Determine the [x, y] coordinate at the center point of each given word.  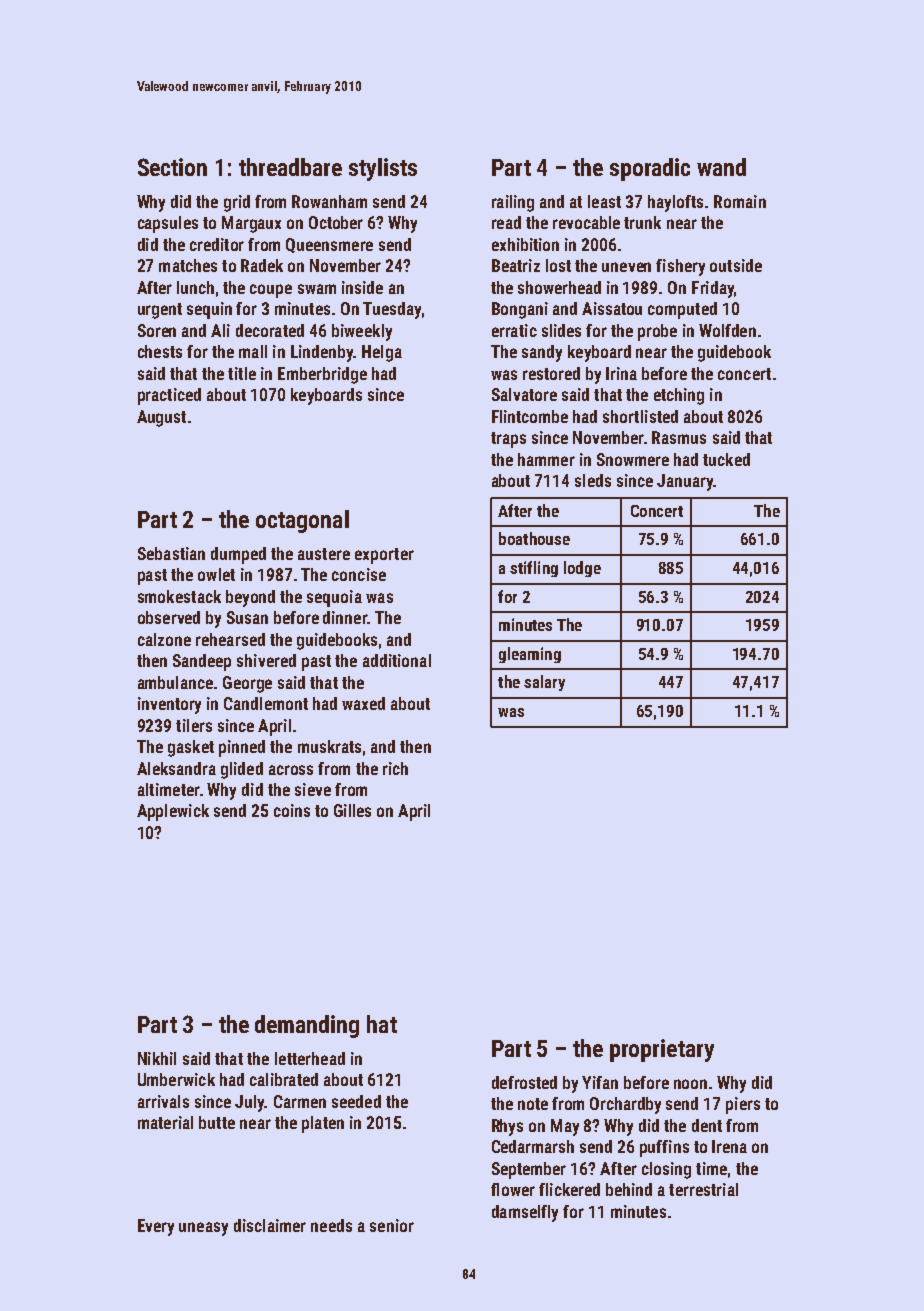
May [565, 1127]
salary [544, 683]
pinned [242, 748]
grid [237, 203]
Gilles [352, 810]
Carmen [300, 1101]
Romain [740, 201]
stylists [383, 169]
